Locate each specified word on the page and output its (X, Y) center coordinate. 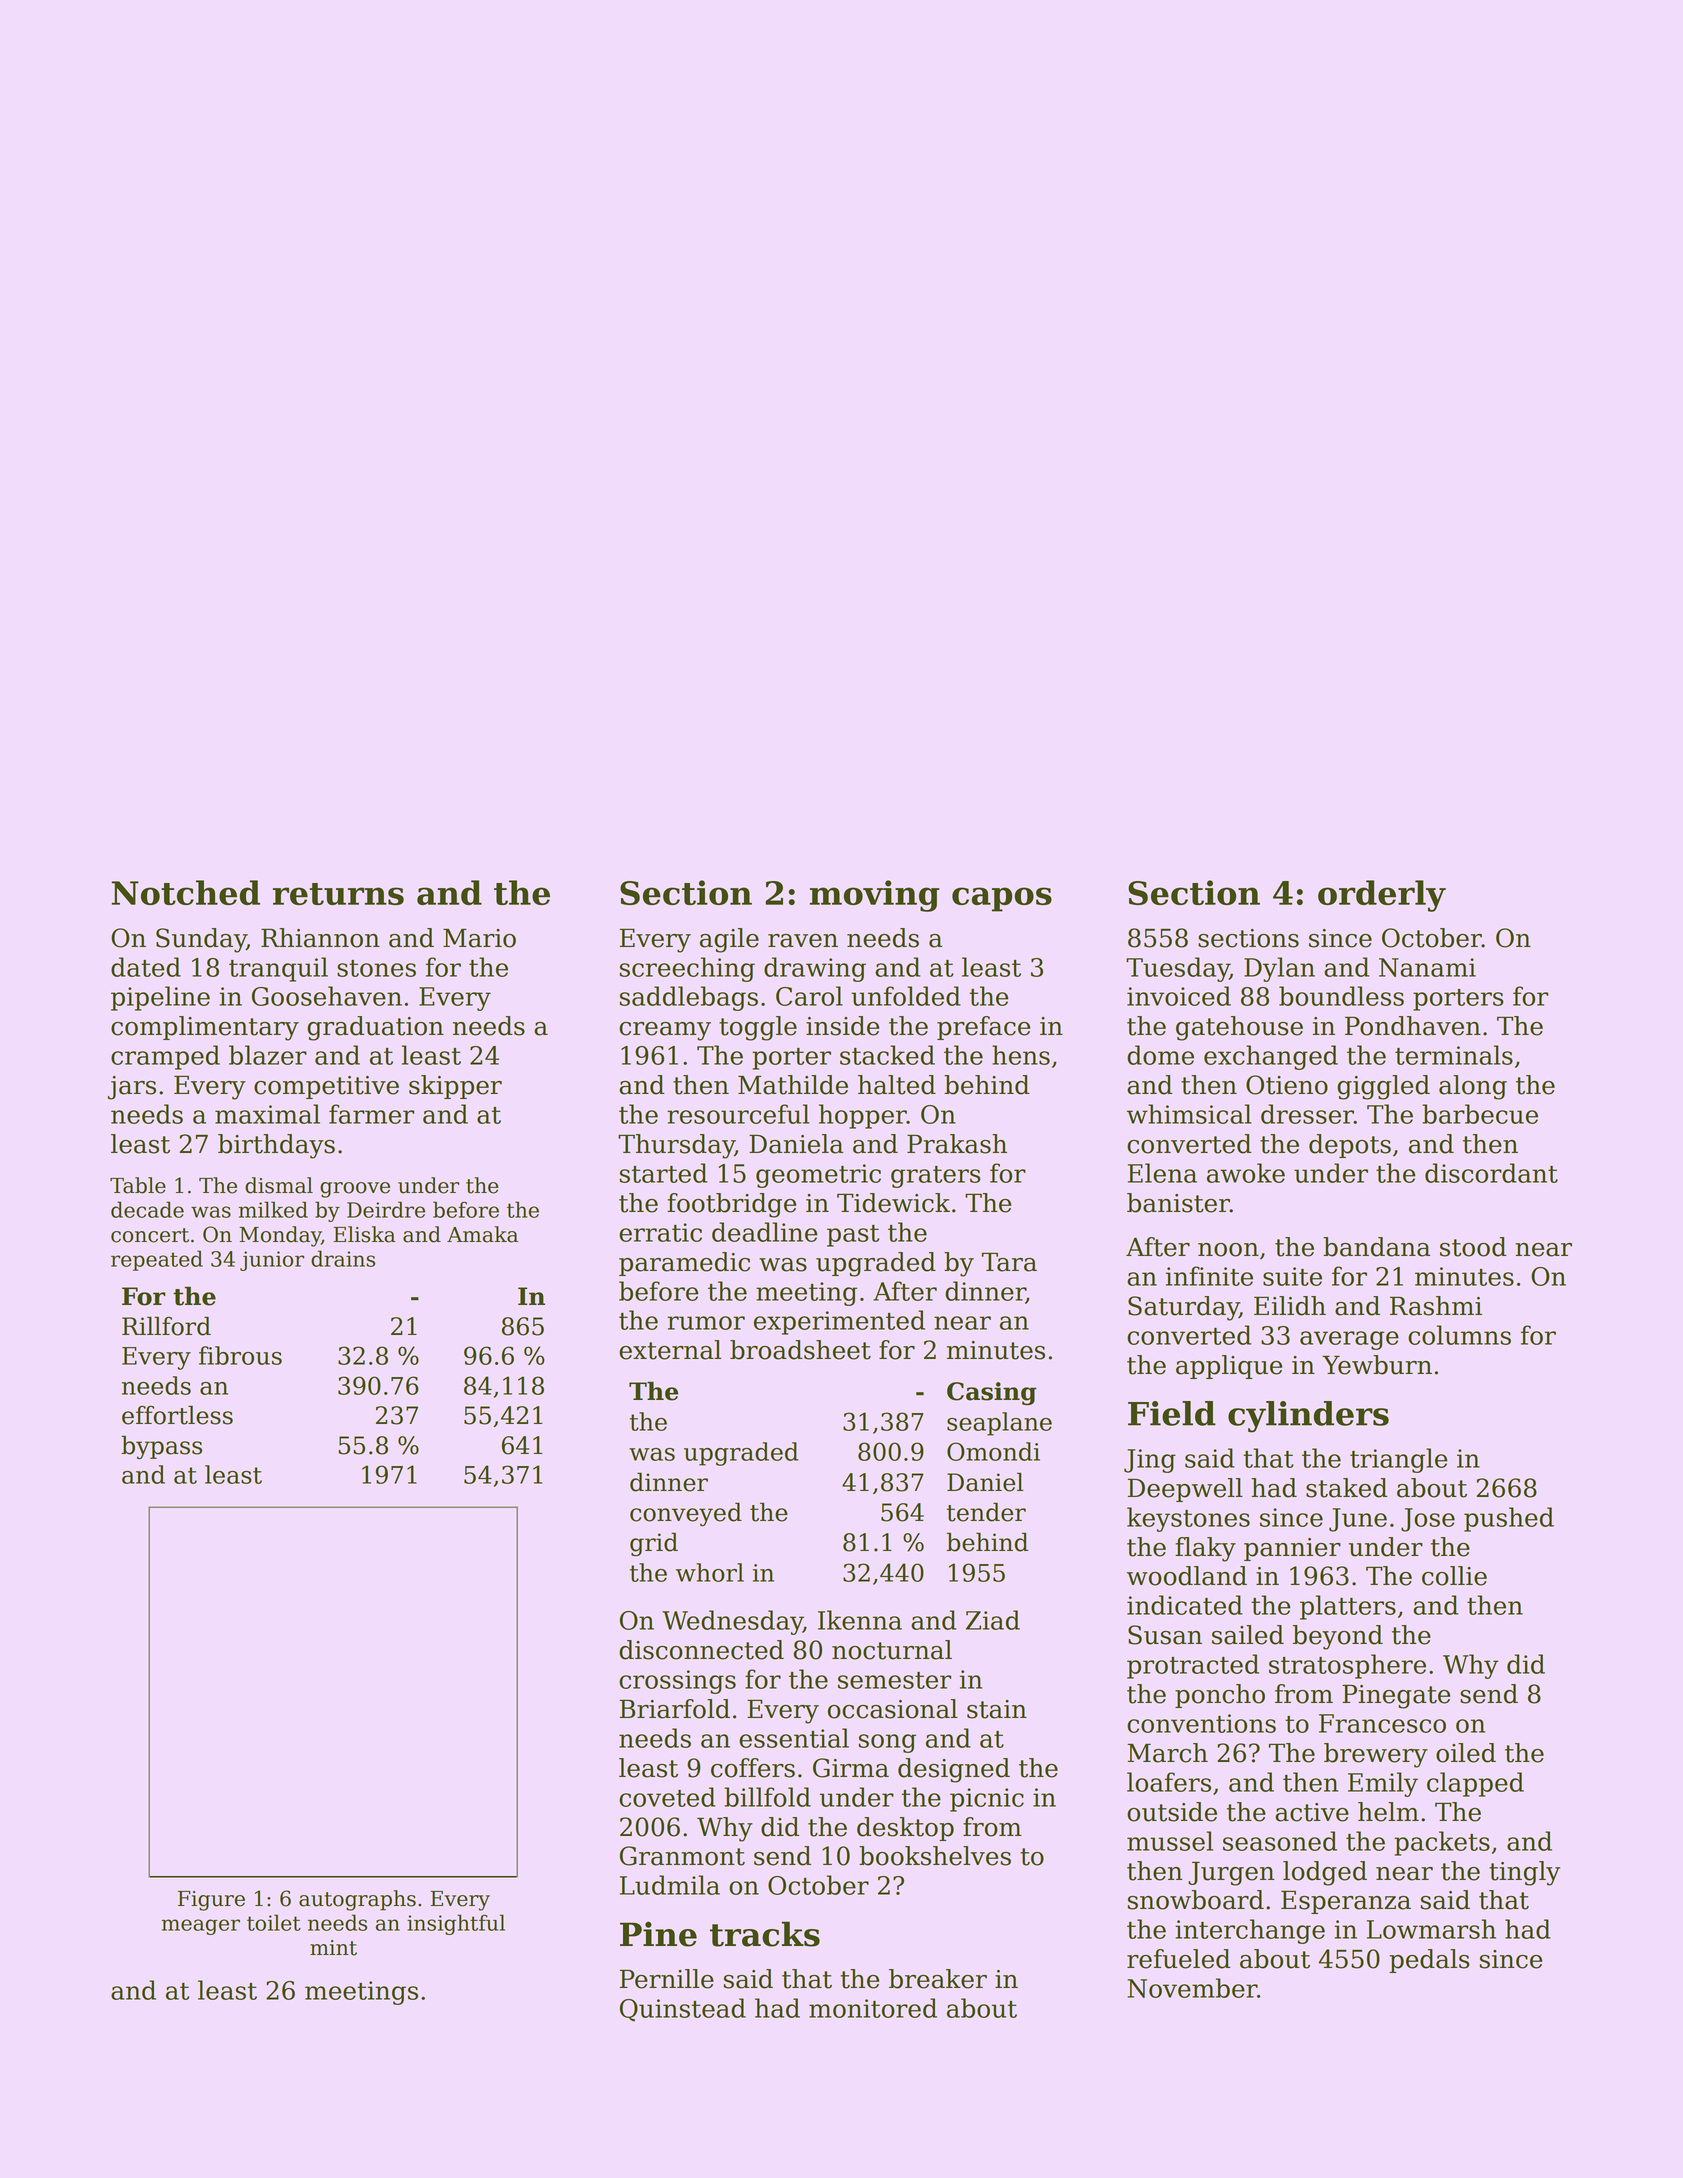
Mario (479, 938)
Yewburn (1377, 1365)
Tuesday (1178, 969)
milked (273, 1209)
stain (997, 1709)
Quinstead (683, 2010)
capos (1002, 899)
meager (200, 1927)
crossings (677, 1682)
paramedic (684, 1264)
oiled (1466, 1753)
